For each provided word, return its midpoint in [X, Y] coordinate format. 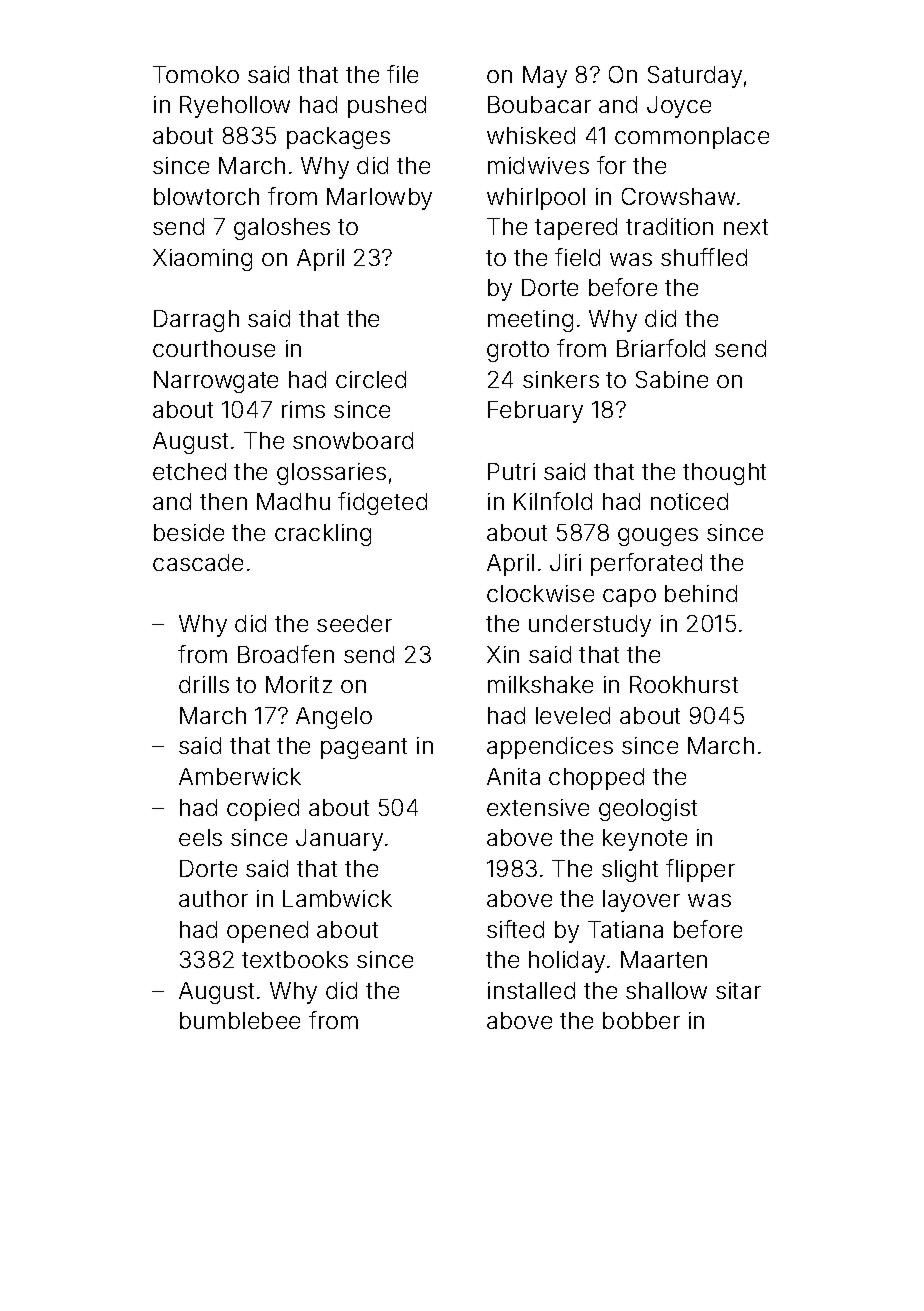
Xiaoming [202, 260]
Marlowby [379, 199]
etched [189, 471]
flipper [700, 870]
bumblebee [240, 1020]
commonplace [692, 138]
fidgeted [382, 503]
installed [531, 990]
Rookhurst [684, 684]
